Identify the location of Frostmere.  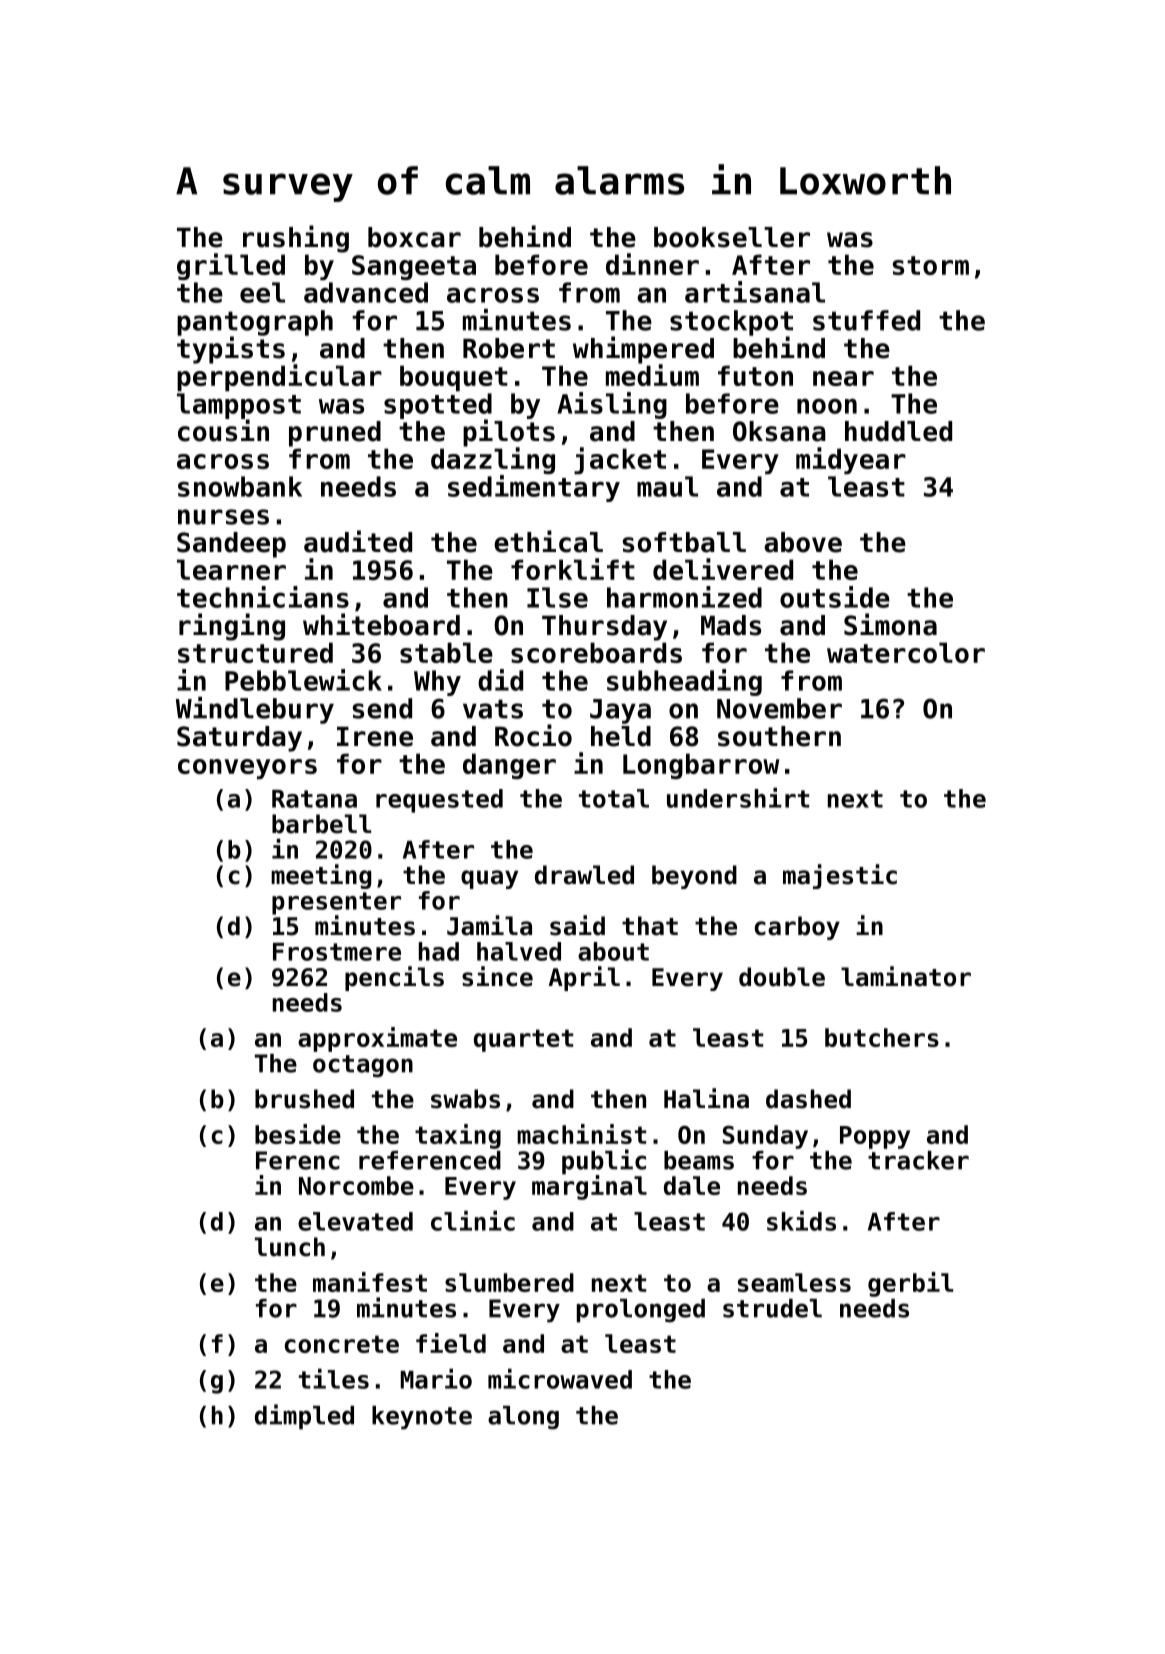
(337, 952).
